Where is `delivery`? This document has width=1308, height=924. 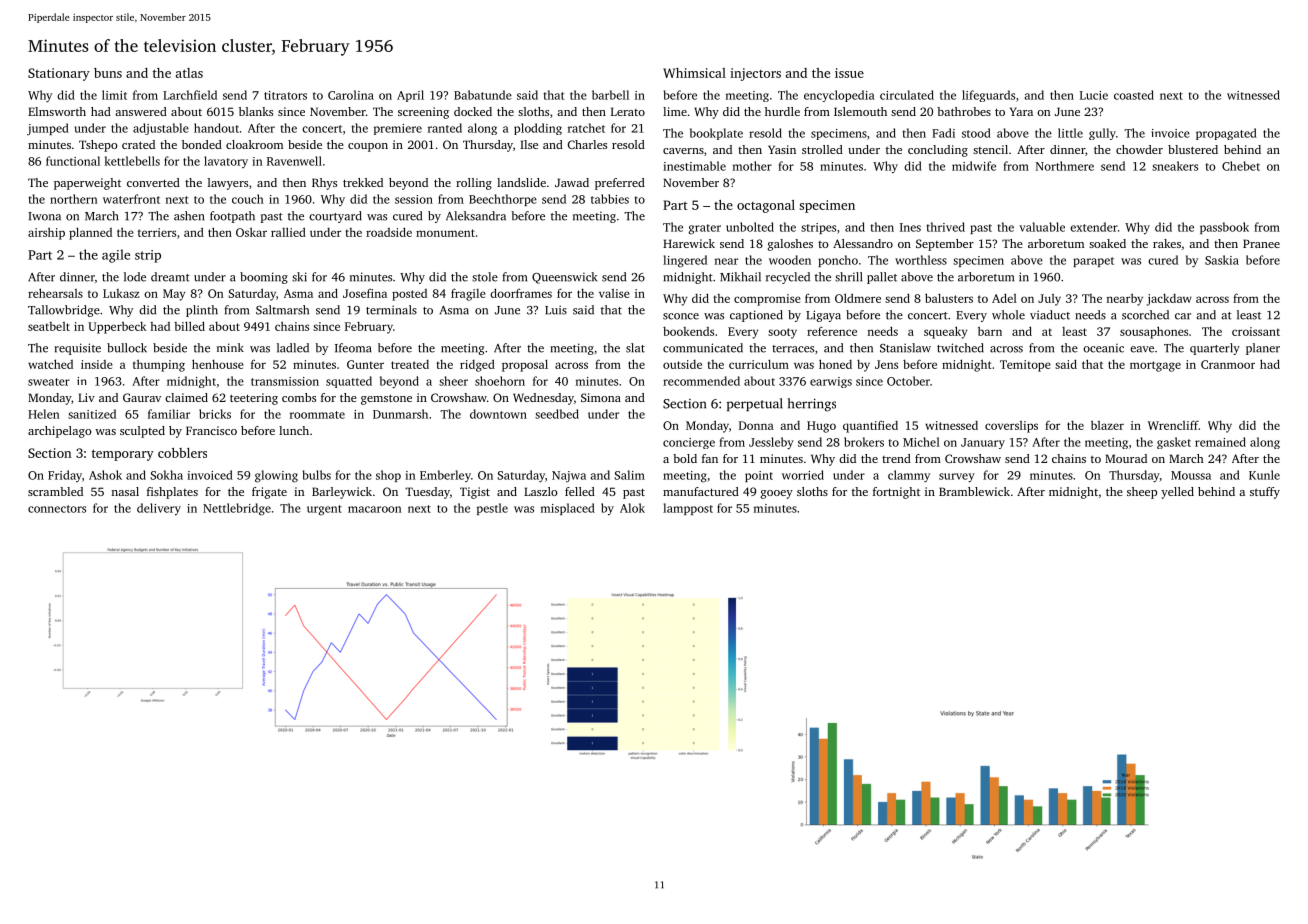
delivery is located at coordinates (159, 509).
